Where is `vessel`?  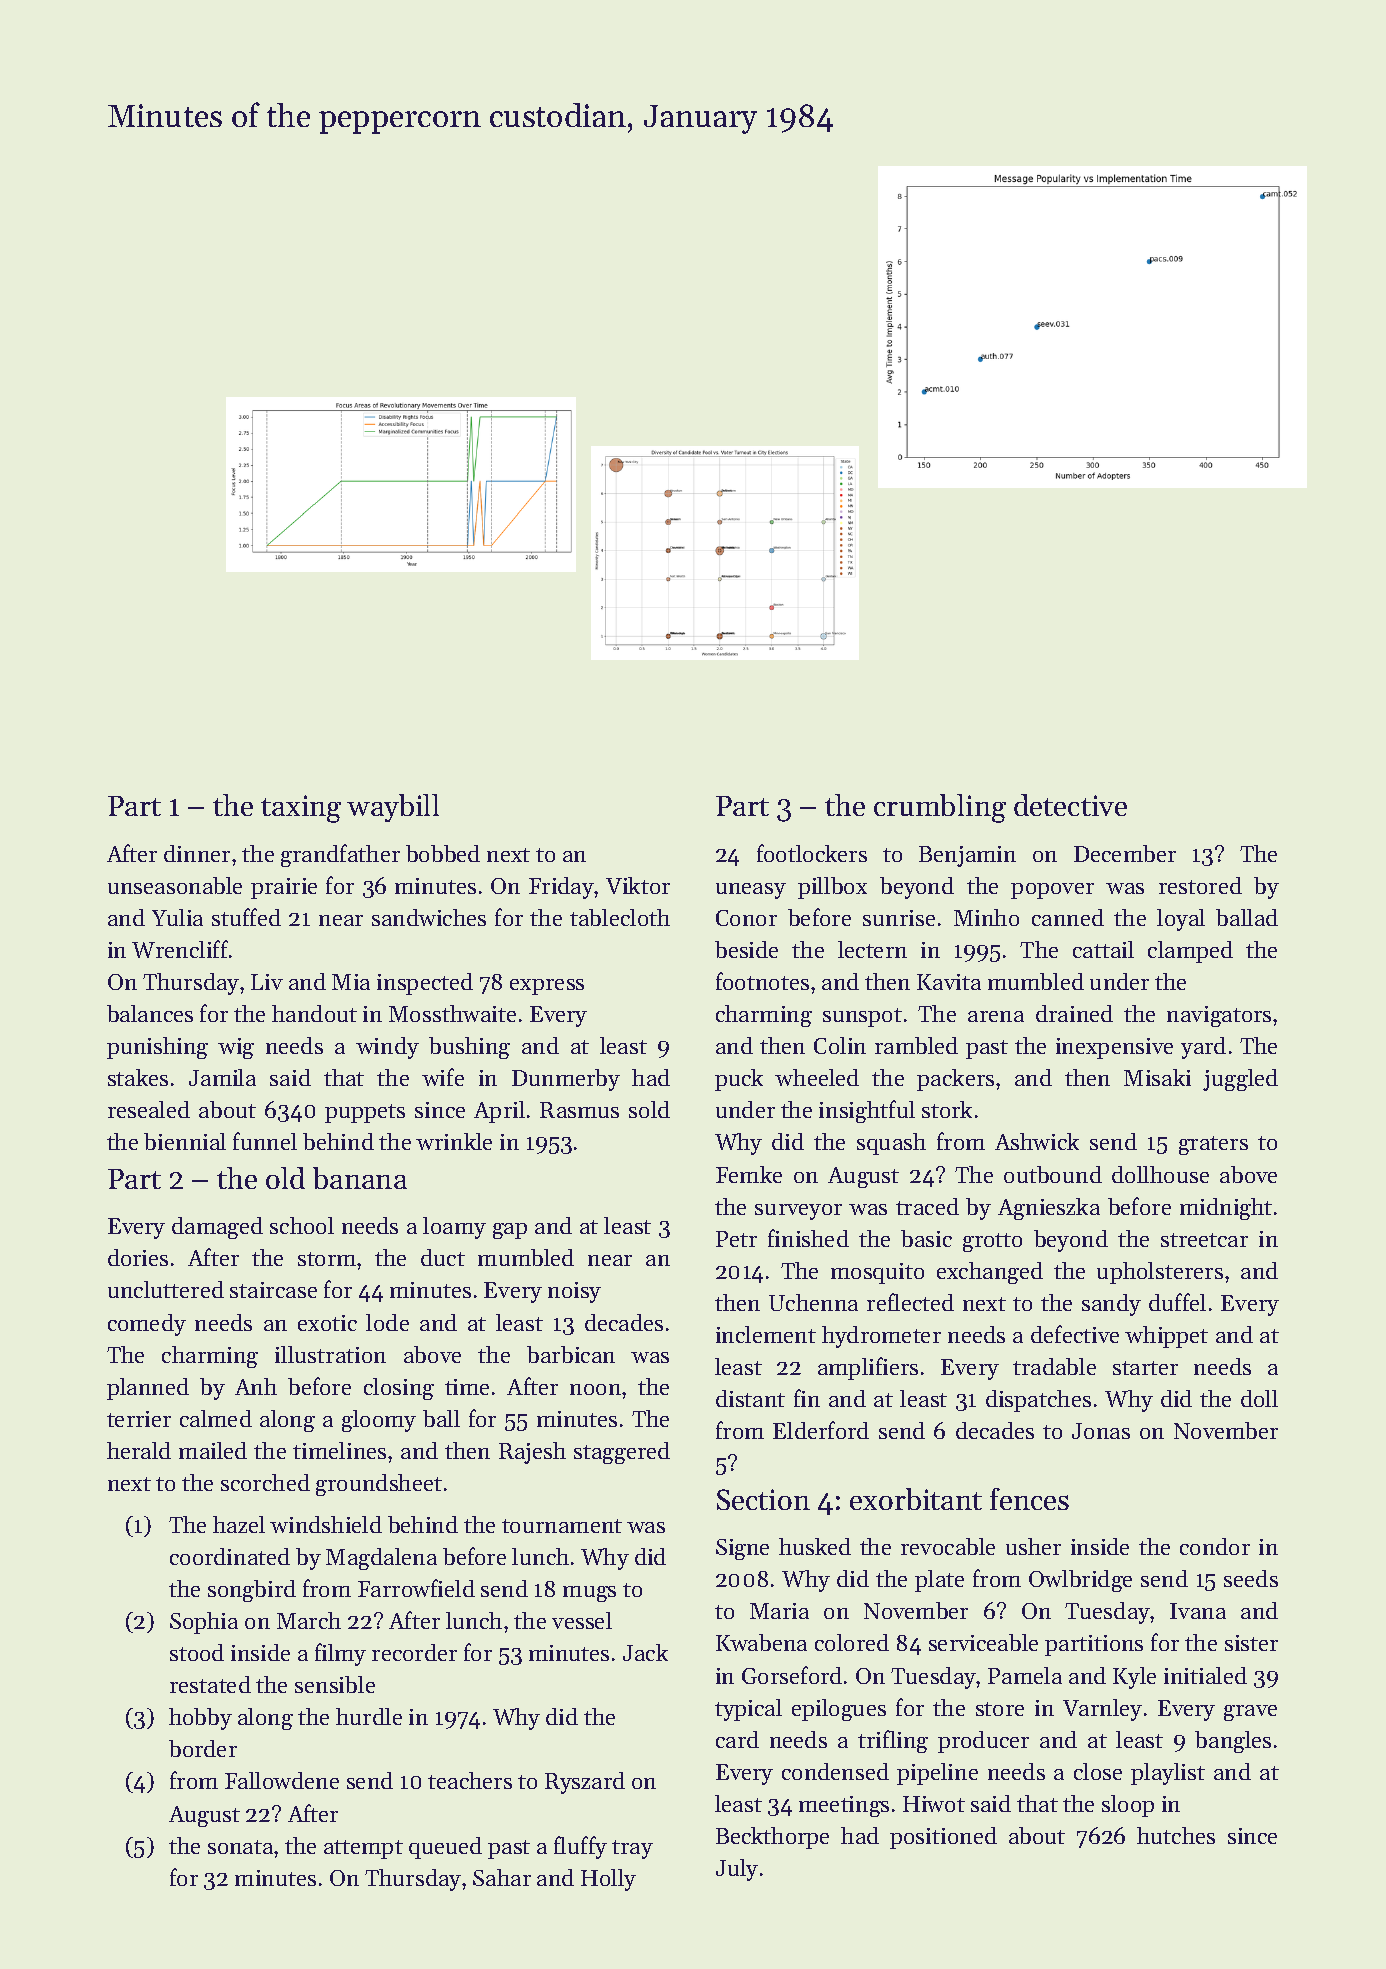
vessel is located at coordinates (582, 1620).
